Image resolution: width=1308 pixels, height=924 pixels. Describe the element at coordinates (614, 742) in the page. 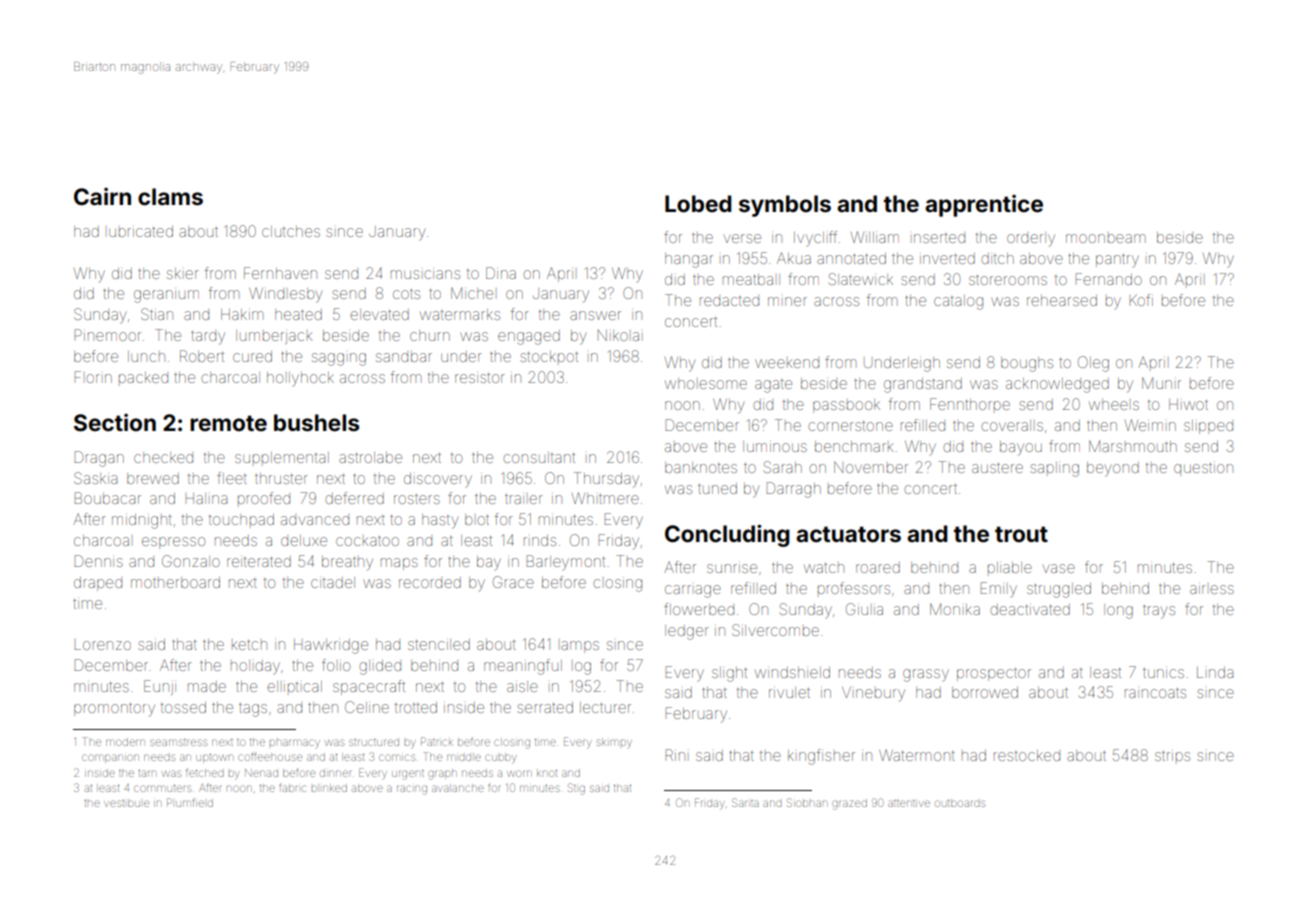

I see `skimpy` at that location.
